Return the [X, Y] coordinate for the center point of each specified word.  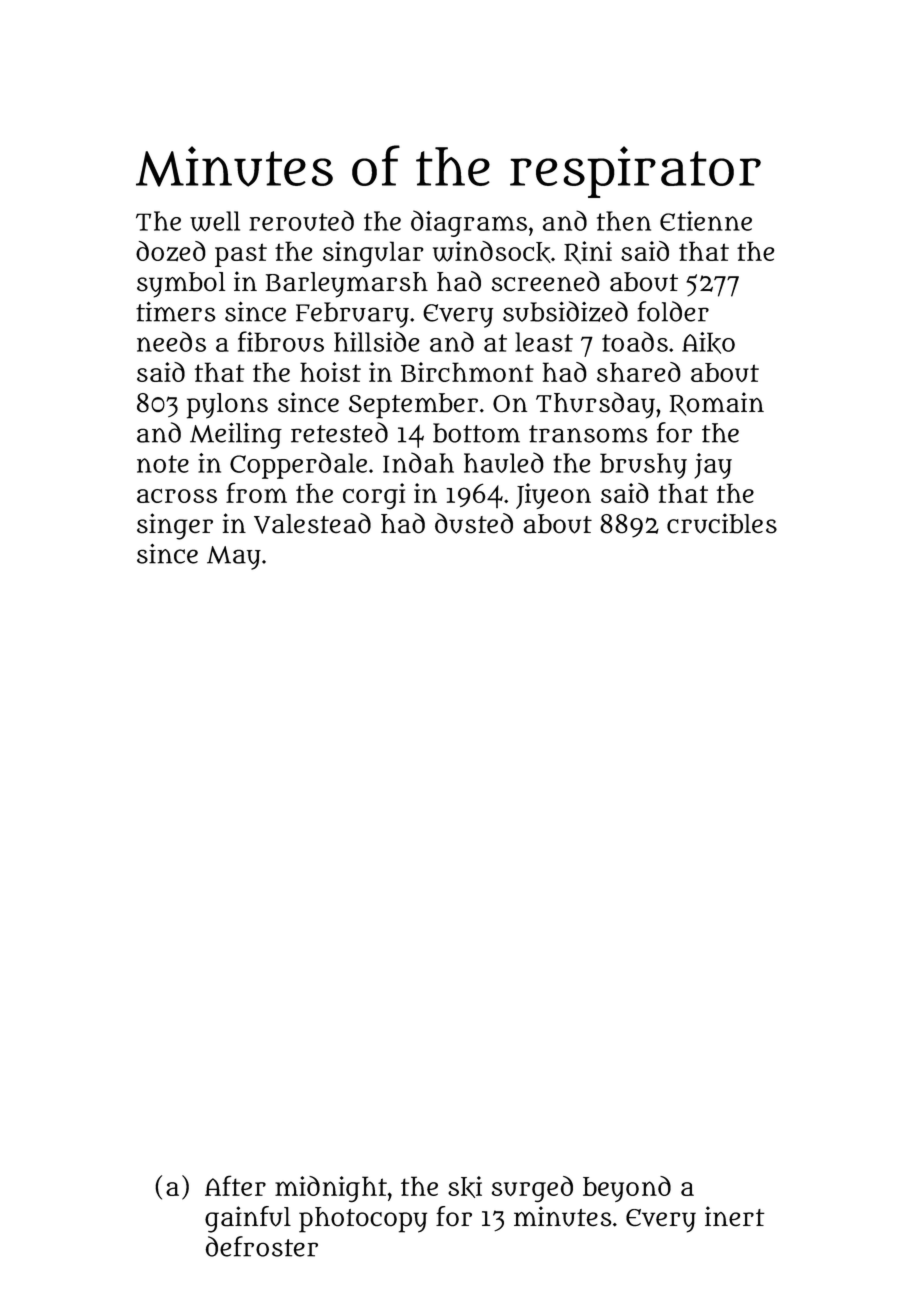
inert [735, 1216]
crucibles [722, 523]
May [234, 558]
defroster [261, 1246]
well [215, 221]
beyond [627, 1189]
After [235, 1185]
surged [532, 1189]
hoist [330, 372]
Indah [418, 462]
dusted [474, 523]
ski [465, 1187]
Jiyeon [553, 496]
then [624, 221]
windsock [492, 252]
